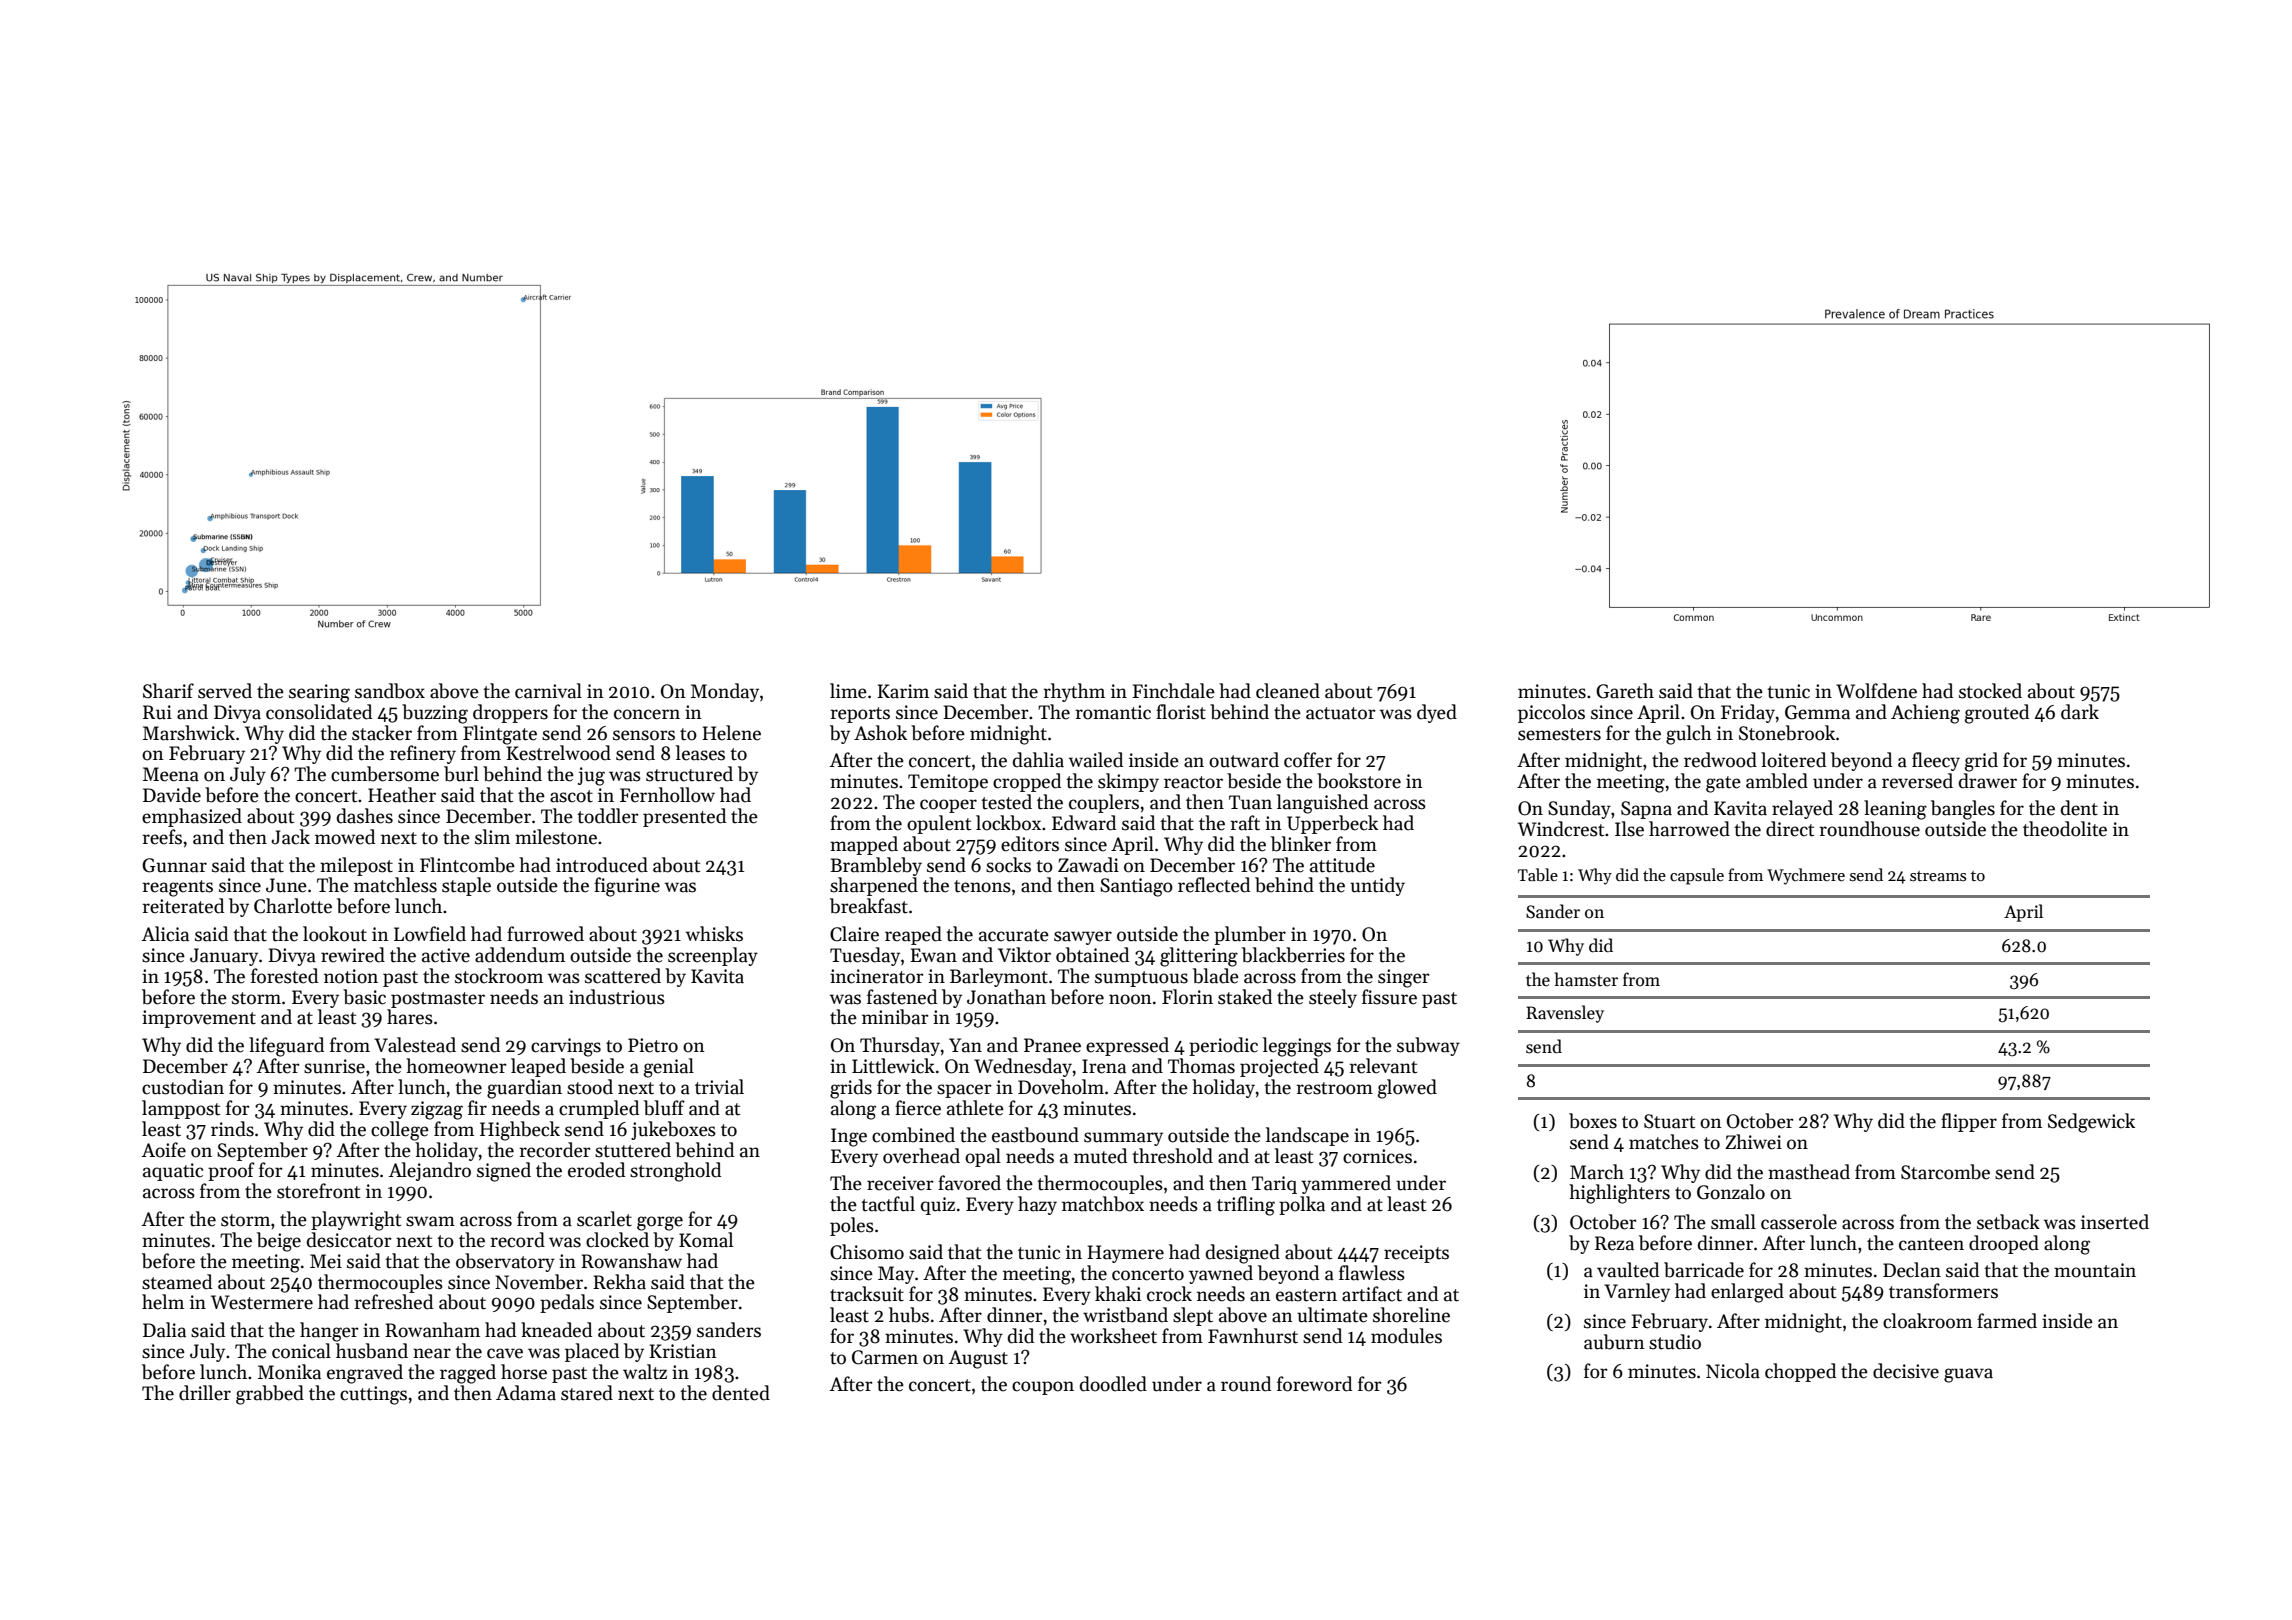 The image size is (2292, 1620). What do you see at coordinates (1733, 1222) in the page?
I see `small` at bounding box center [1733, 1222].
